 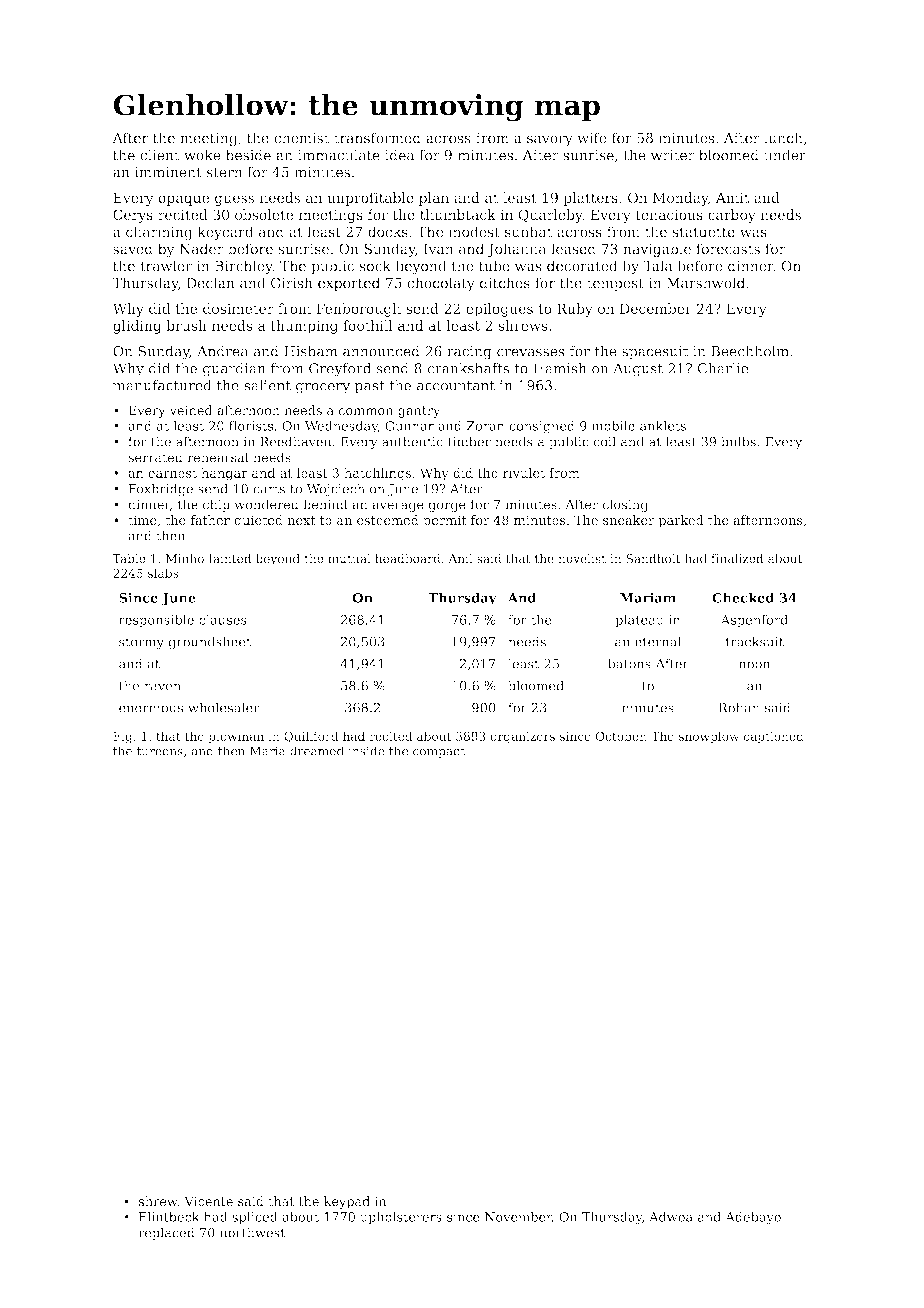 I want to click on opaque, so click(x=183, y=200).
